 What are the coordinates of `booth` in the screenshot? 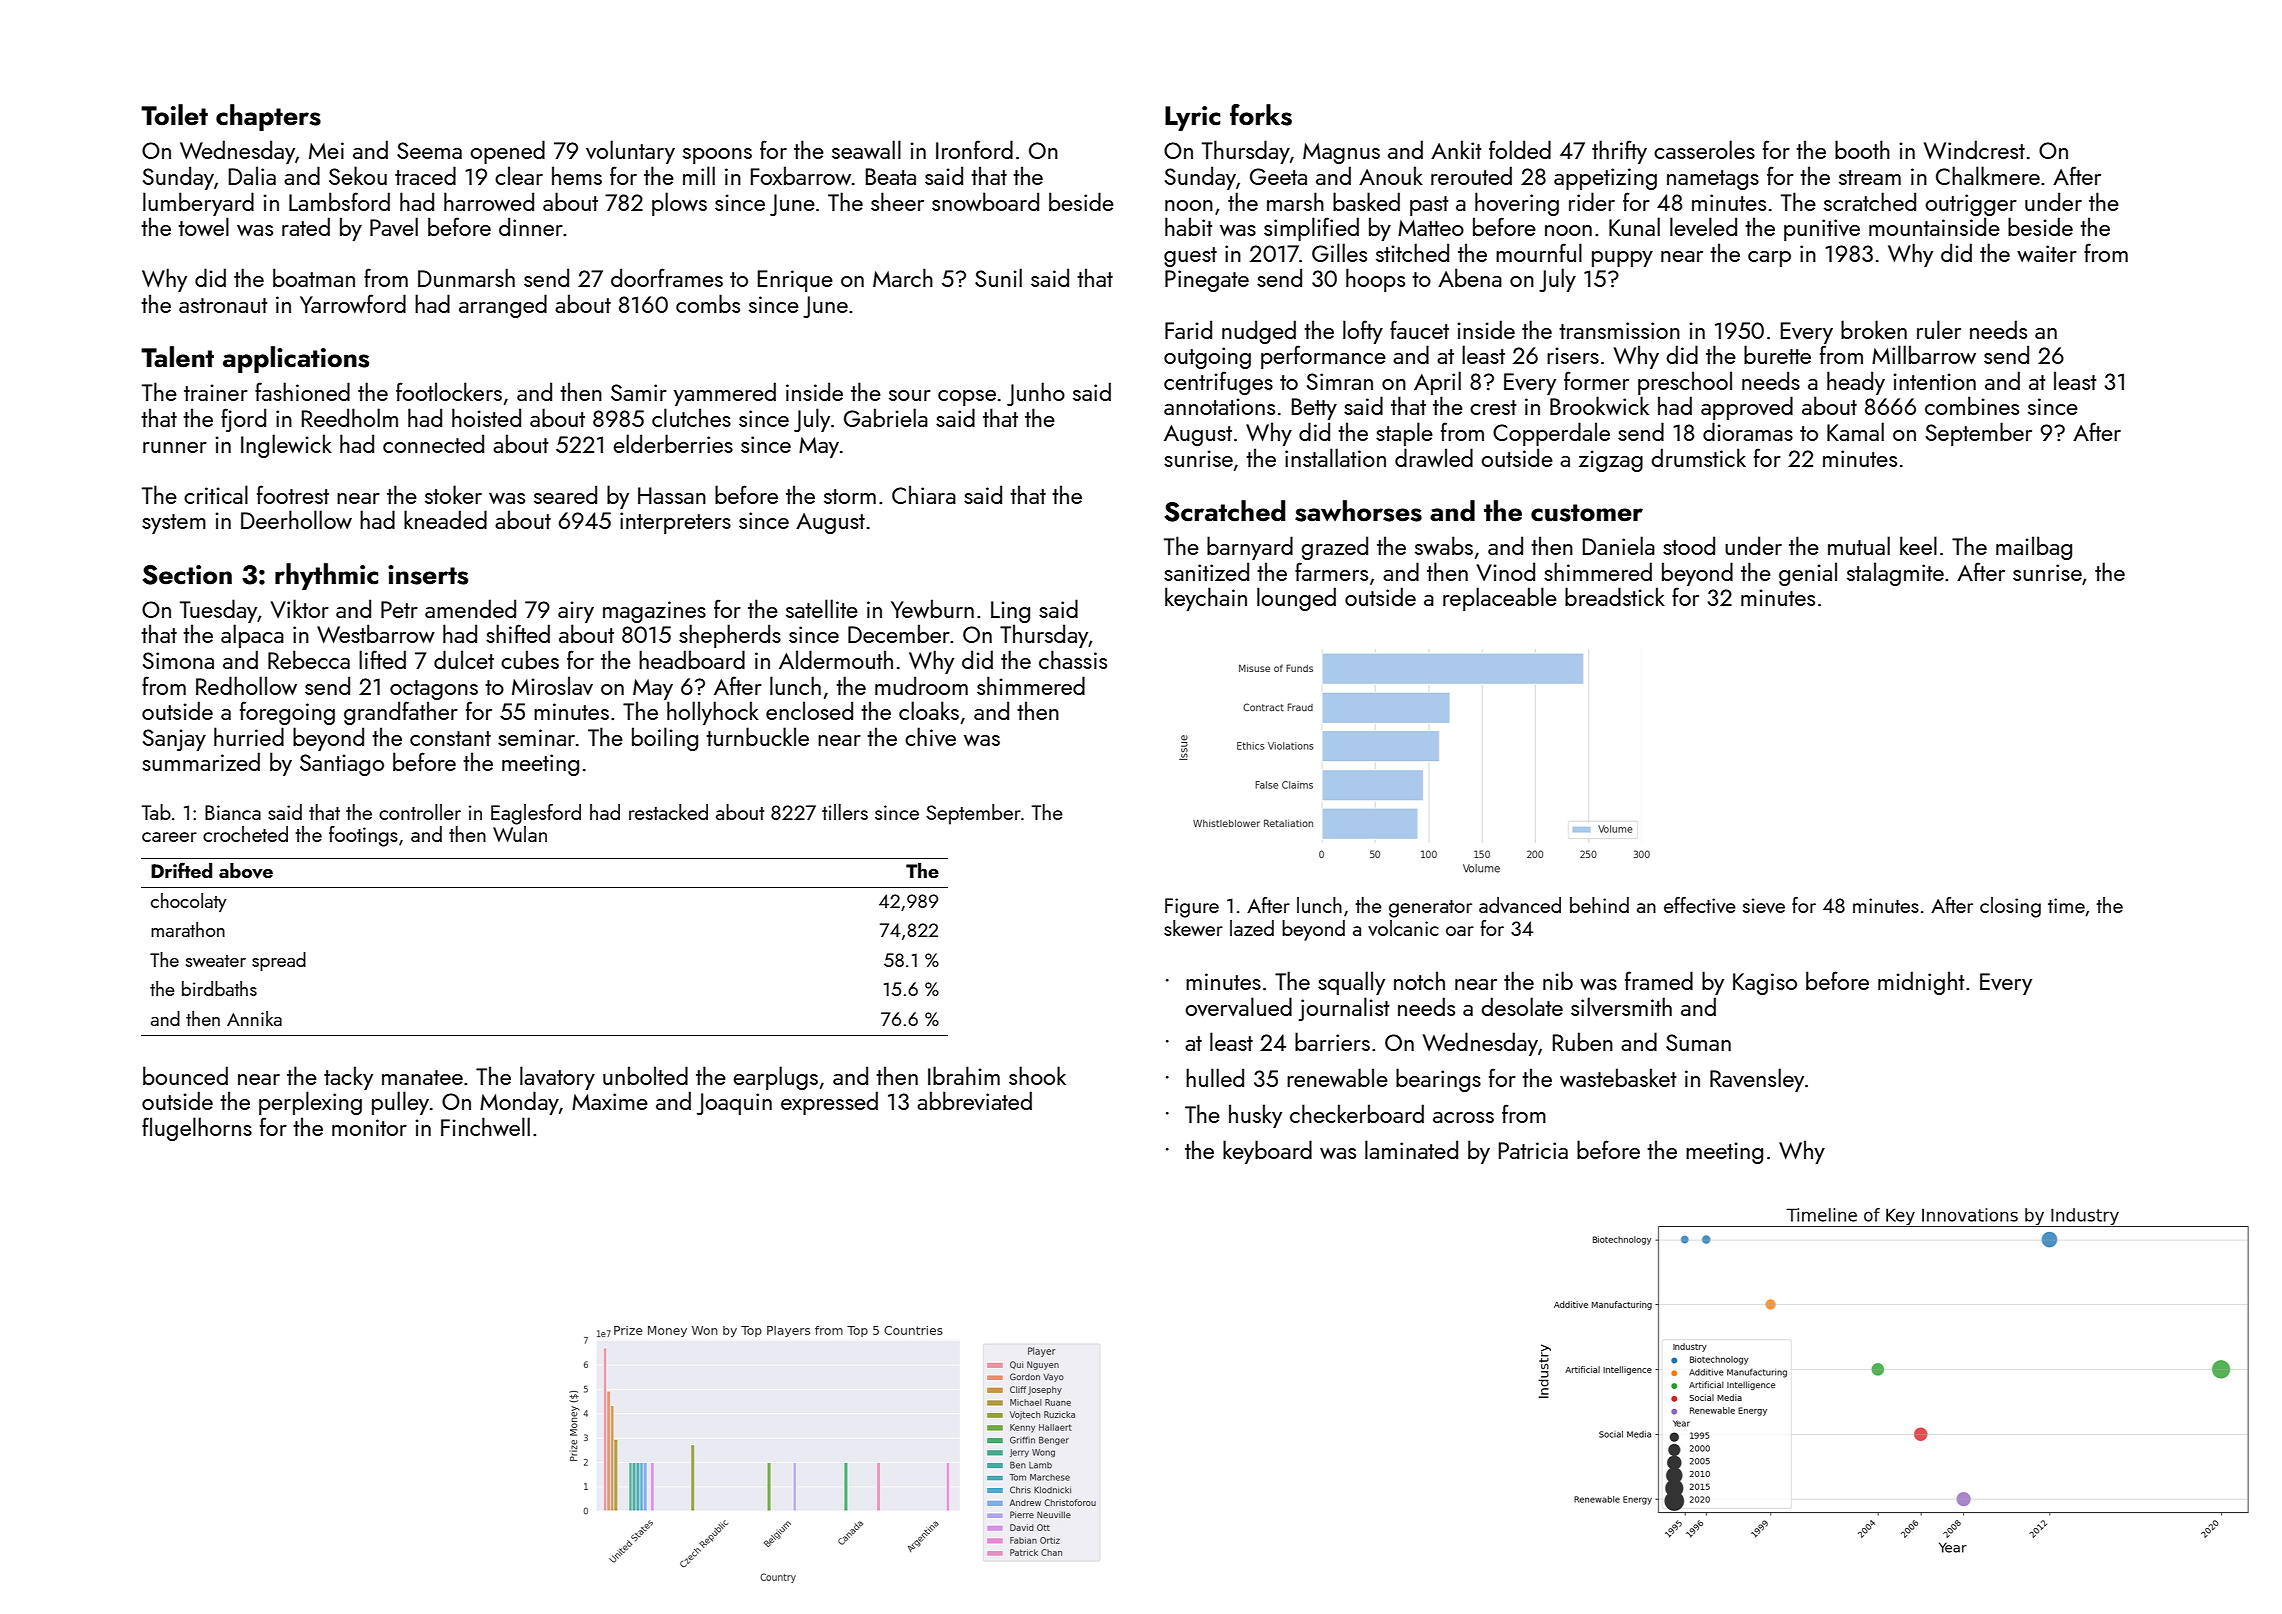 It's located at (1862, 149).
